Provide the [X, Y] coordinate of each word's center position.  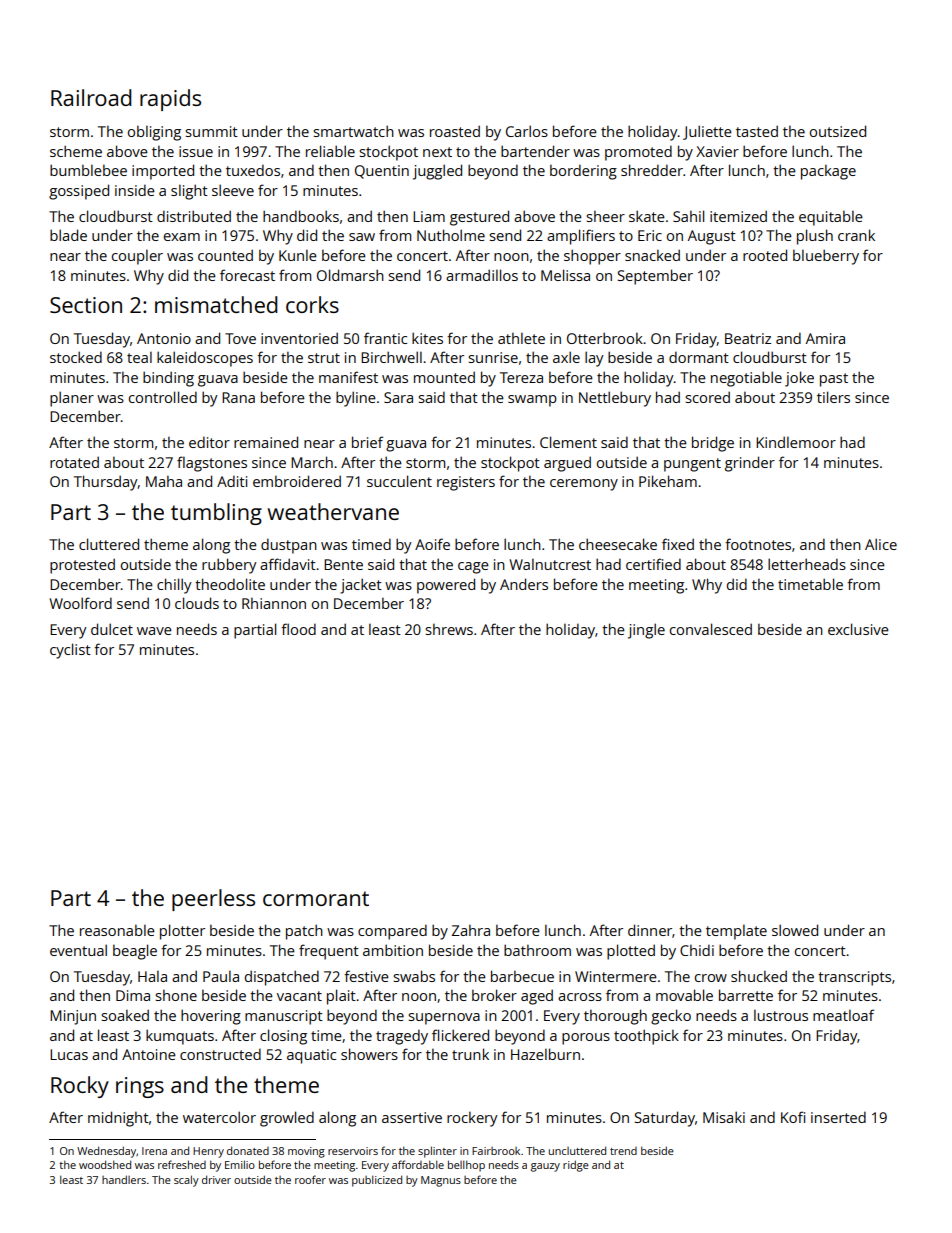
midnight [118, 1119]
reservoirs [353, 1151]
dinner [650, 930]
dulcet [112, 629]
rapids [170, 100]
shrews [449, 629]
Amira [825, 338]
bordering [583, 172]
